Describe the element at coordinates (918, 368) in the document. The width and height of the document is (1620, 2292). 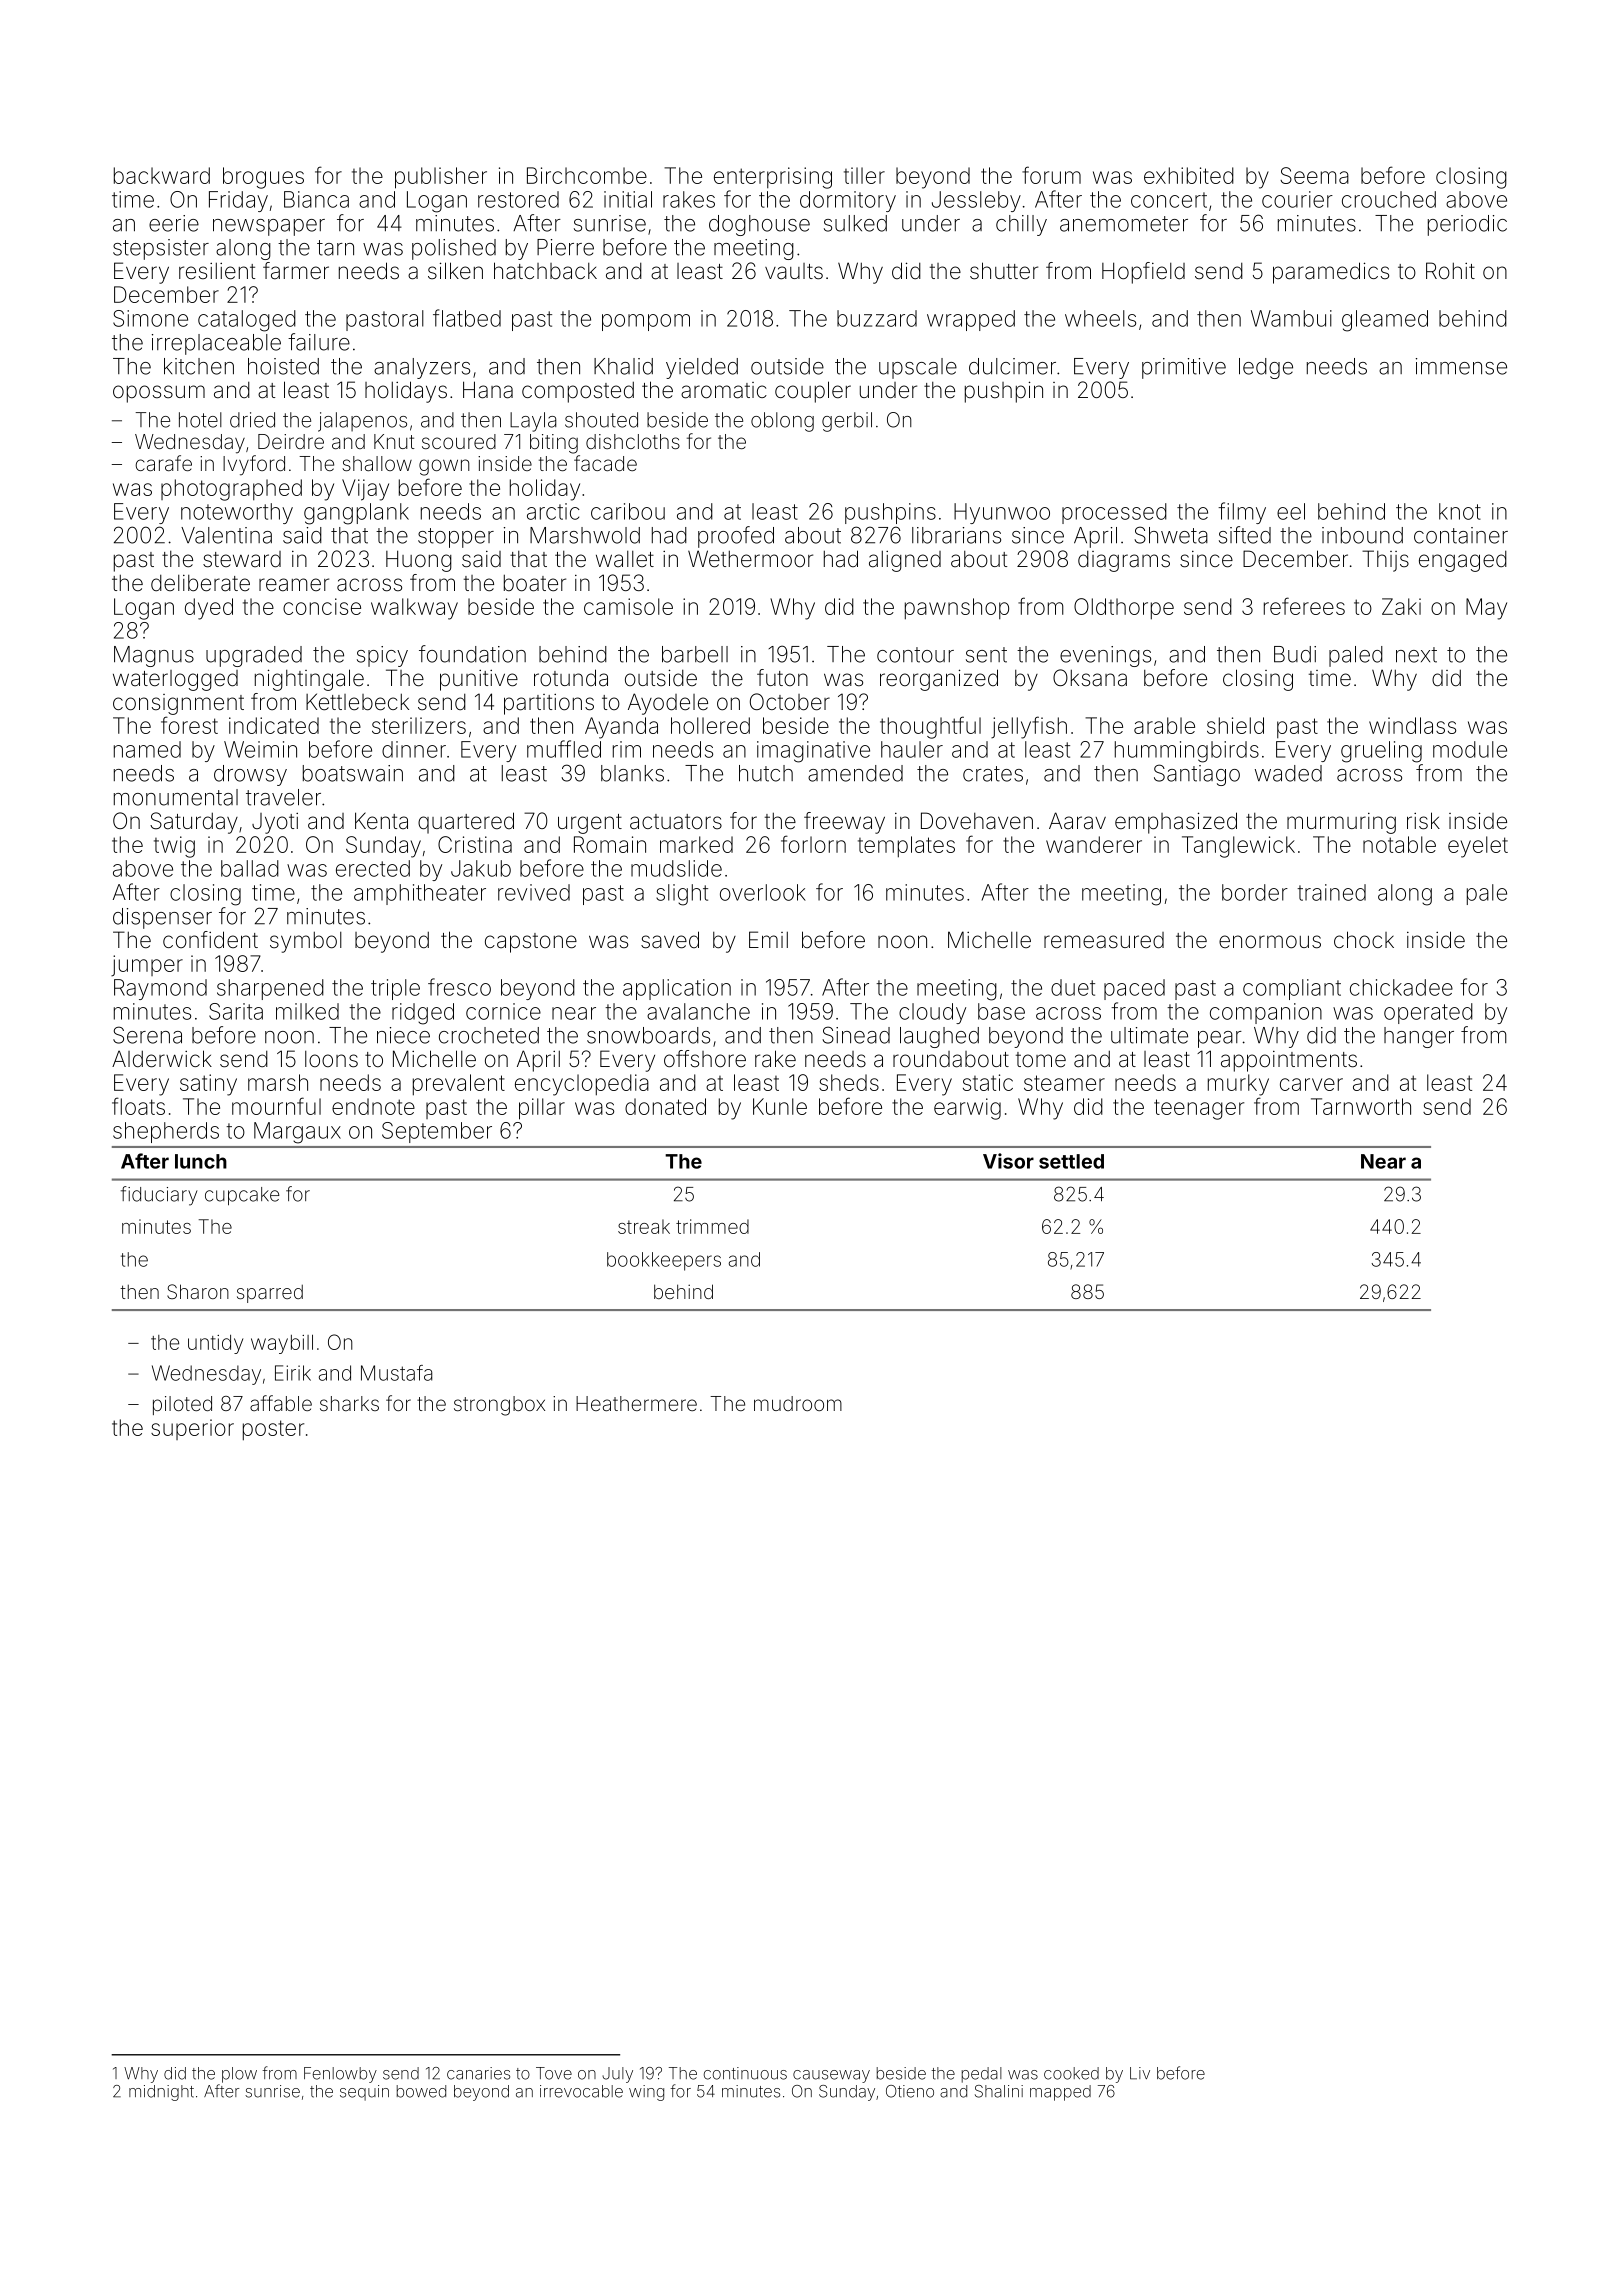
I see `upscale` at that location.
